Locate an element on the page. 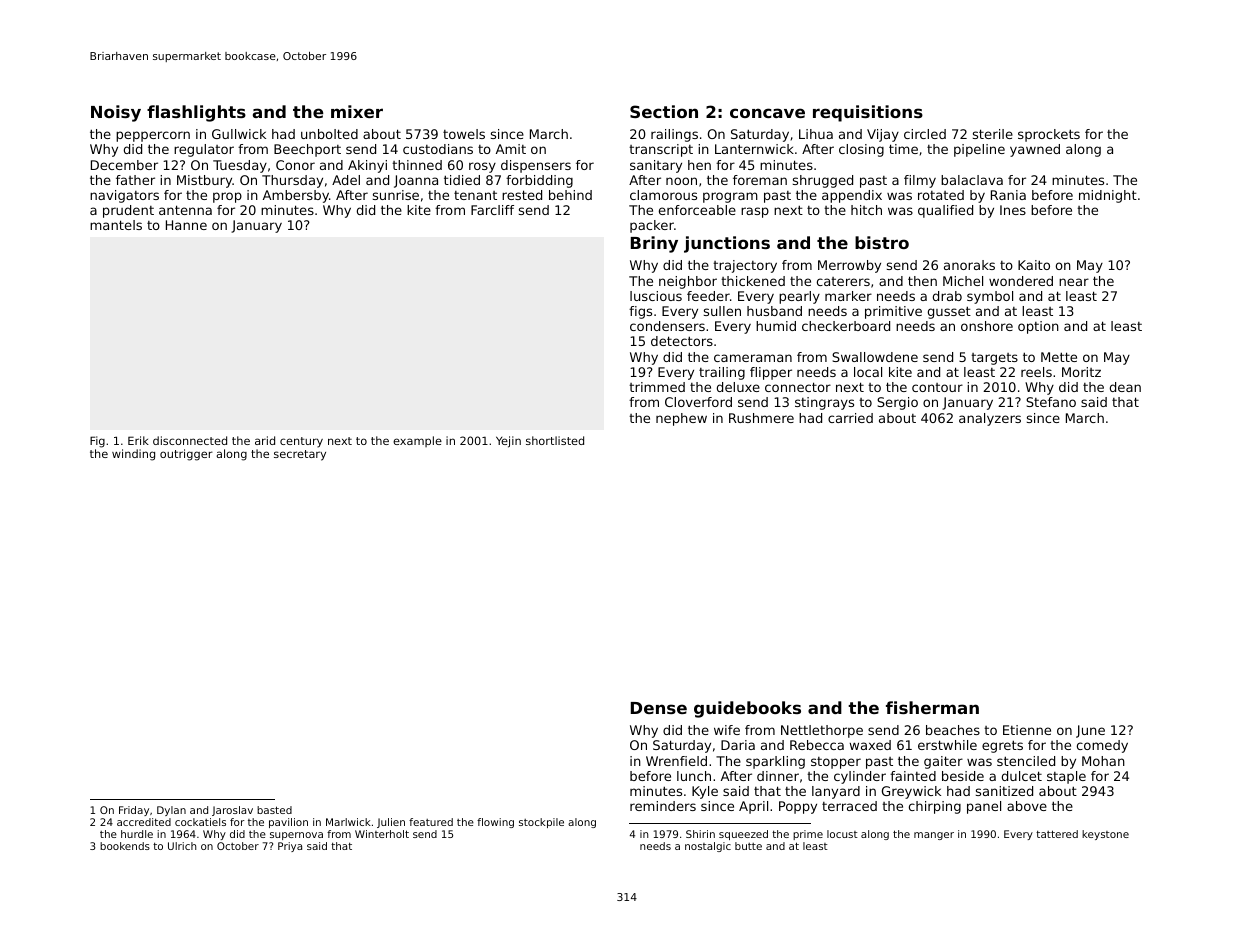 This image has width=1233, height=952. Priya is located at coordinates (290, 847).
